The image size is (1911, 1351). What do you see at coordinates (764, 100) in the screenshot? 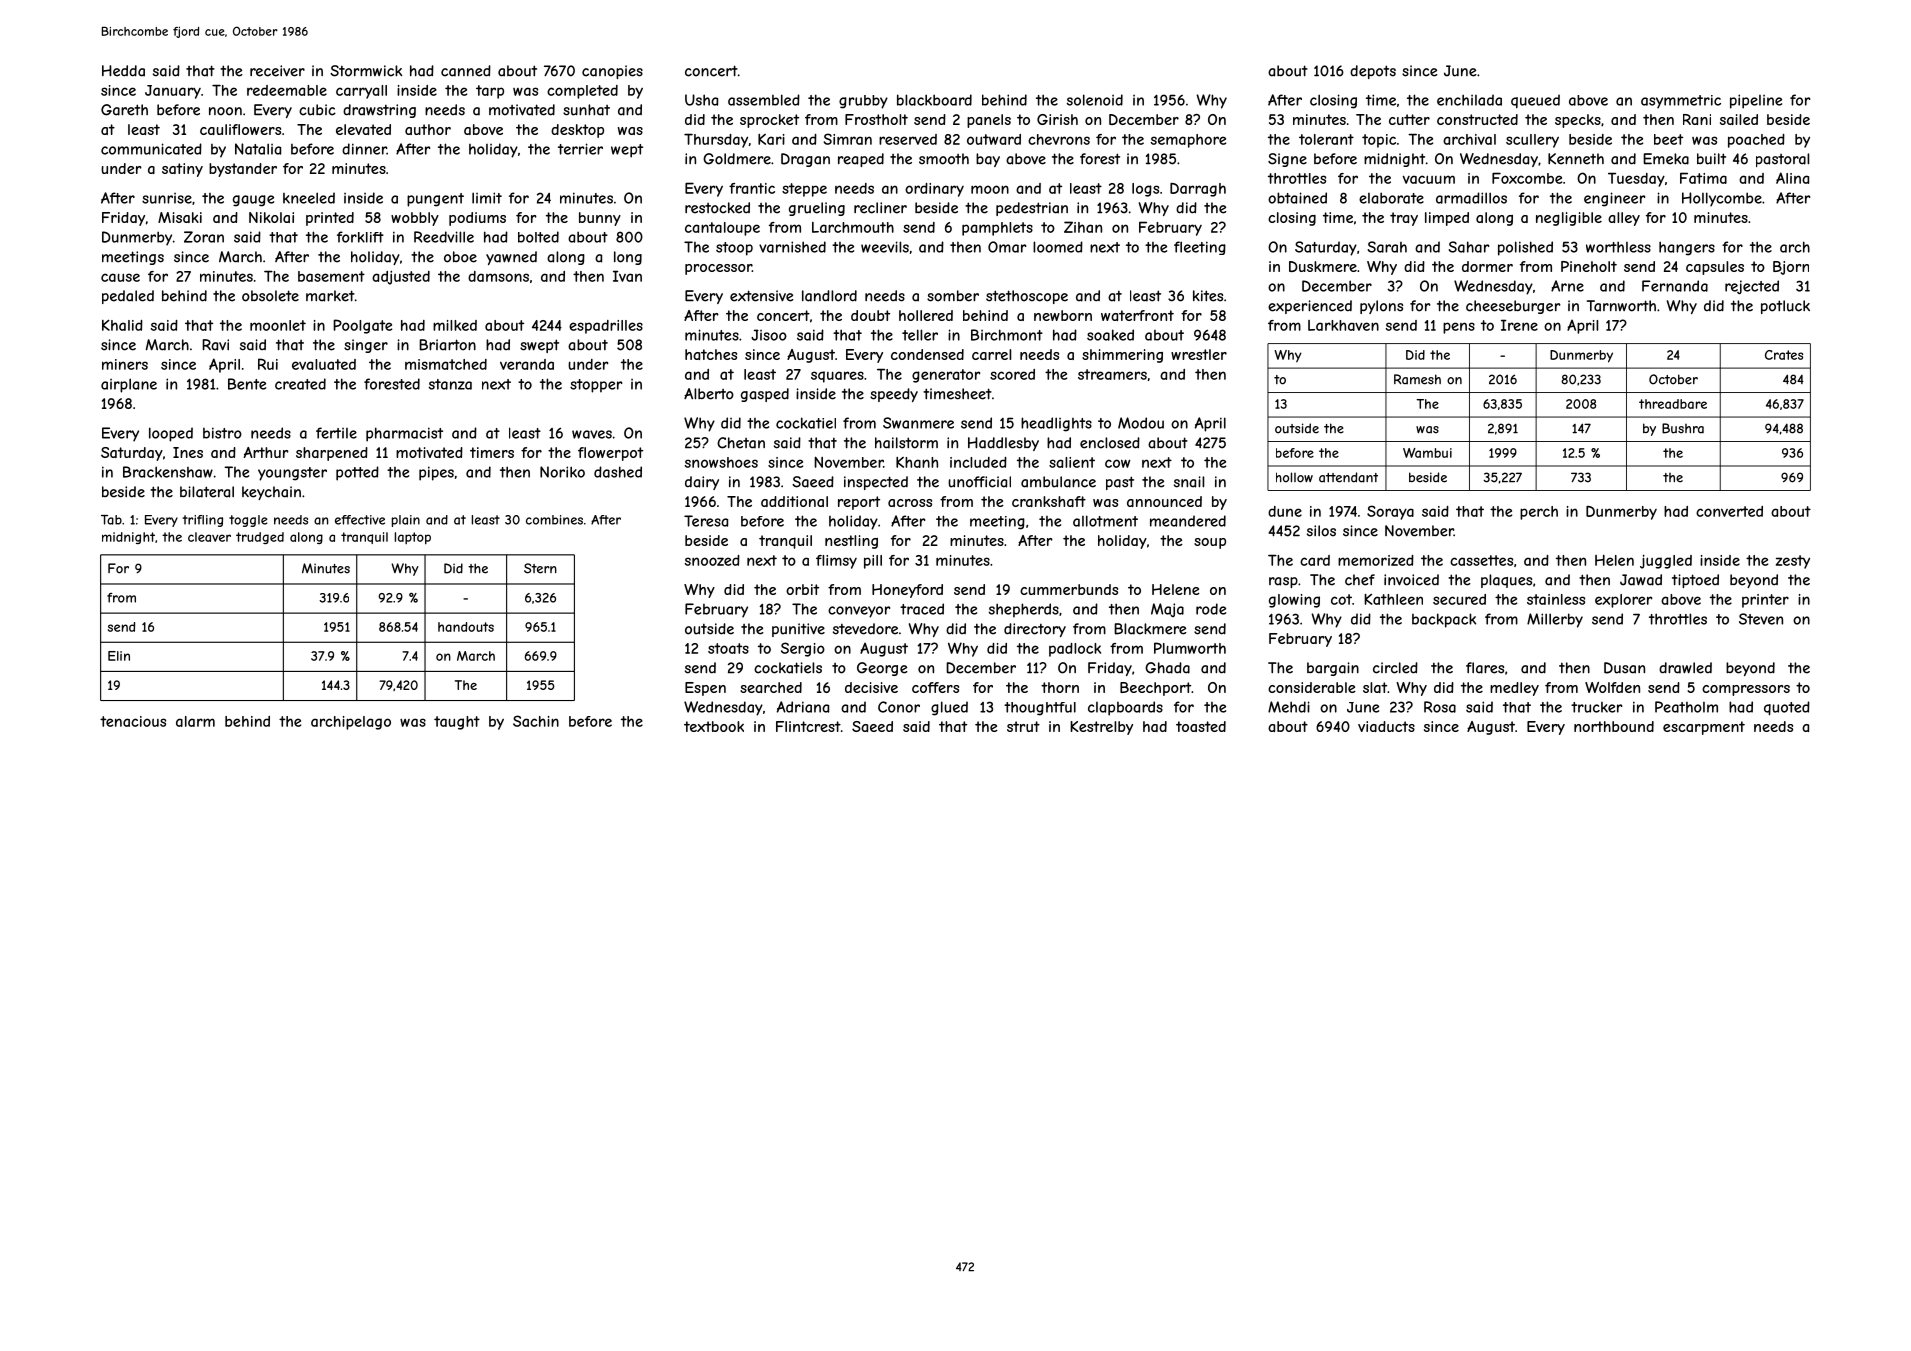
I see `assembled` at bounding box center [764, 100].
